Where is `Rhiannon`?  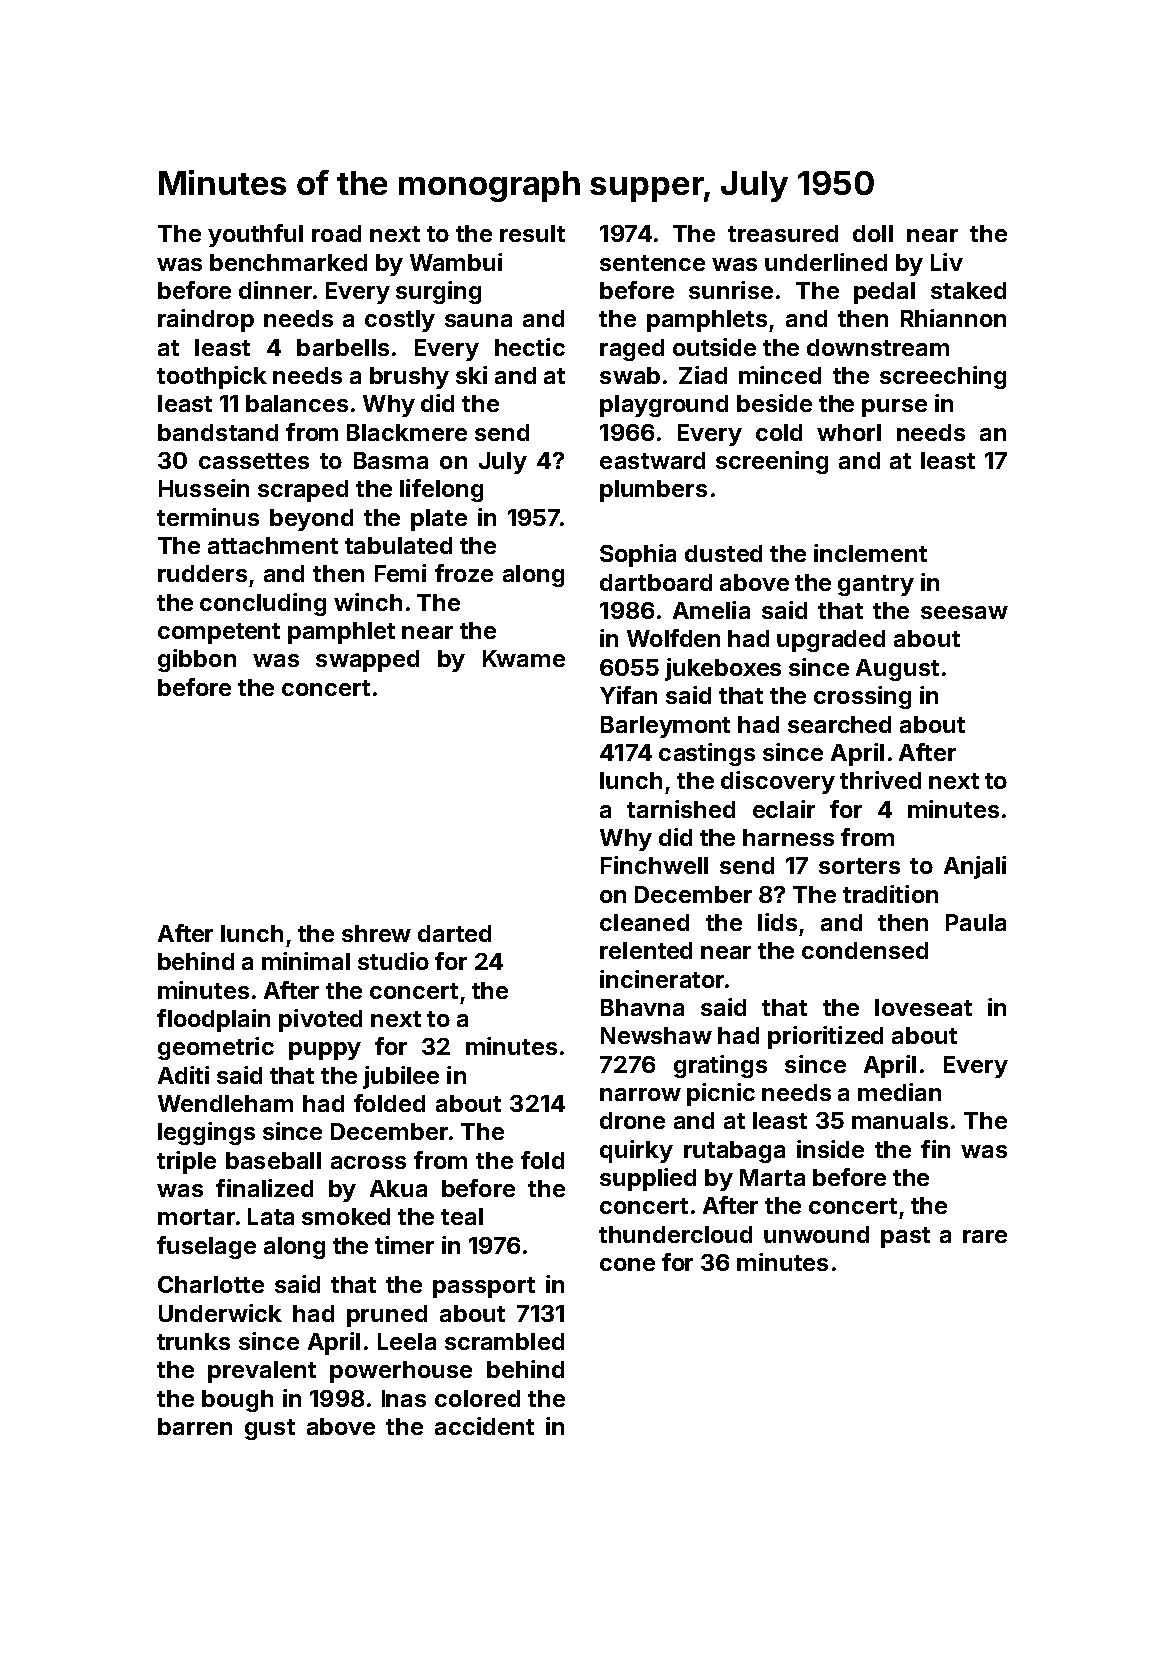
Rhiannon is located at coordinates (953, 318).
